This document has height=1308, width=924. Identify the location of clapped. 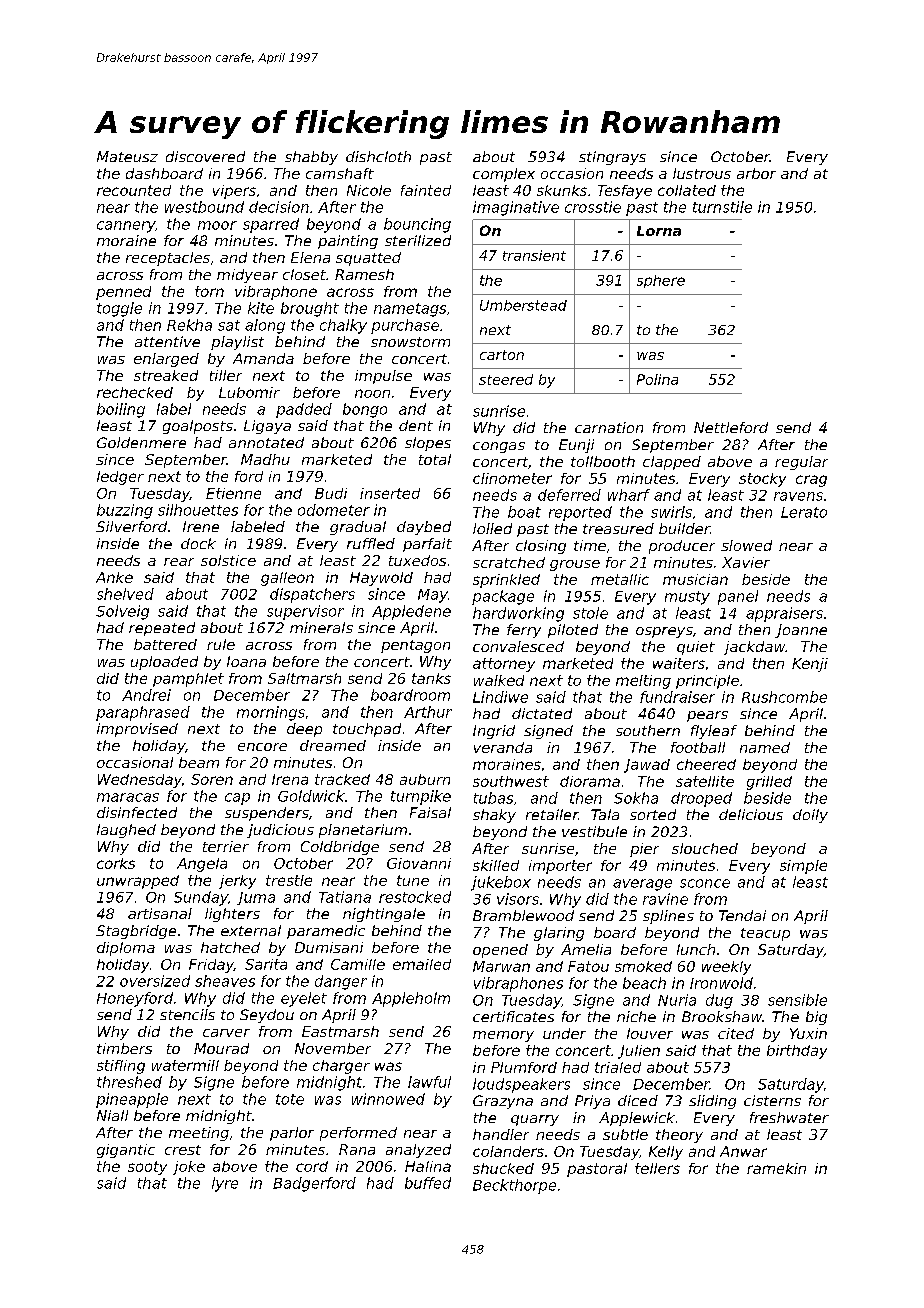
(672, 463).
